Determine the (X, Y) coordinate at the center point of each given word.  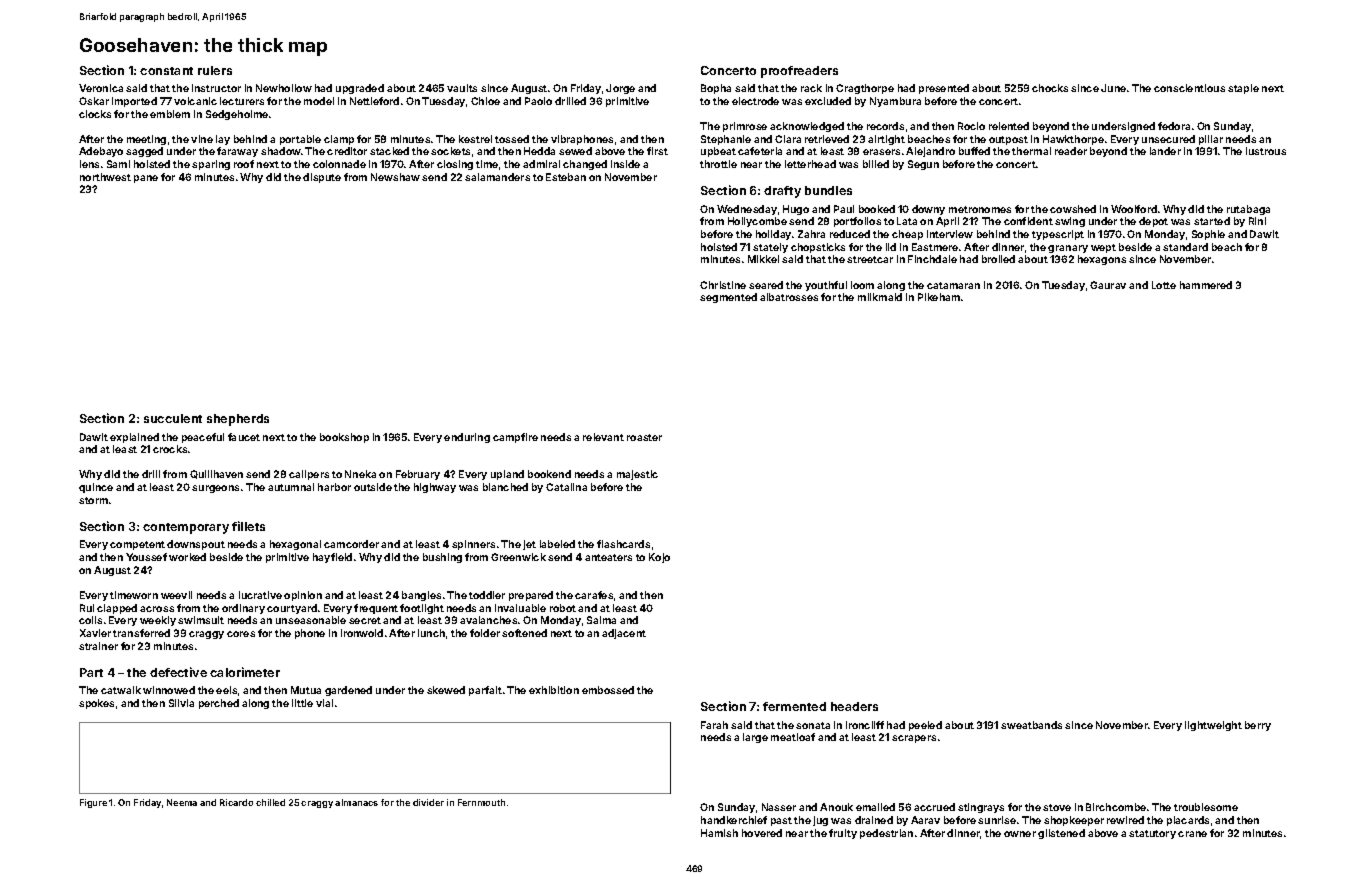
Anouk (836, 807)
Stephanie (726, 140)
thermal (1031, 151)
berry (1258, 726)
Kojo (659, 558)
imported (134, 102)
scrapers (914, 739)
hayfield (332, 558)
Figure (93, 803)
